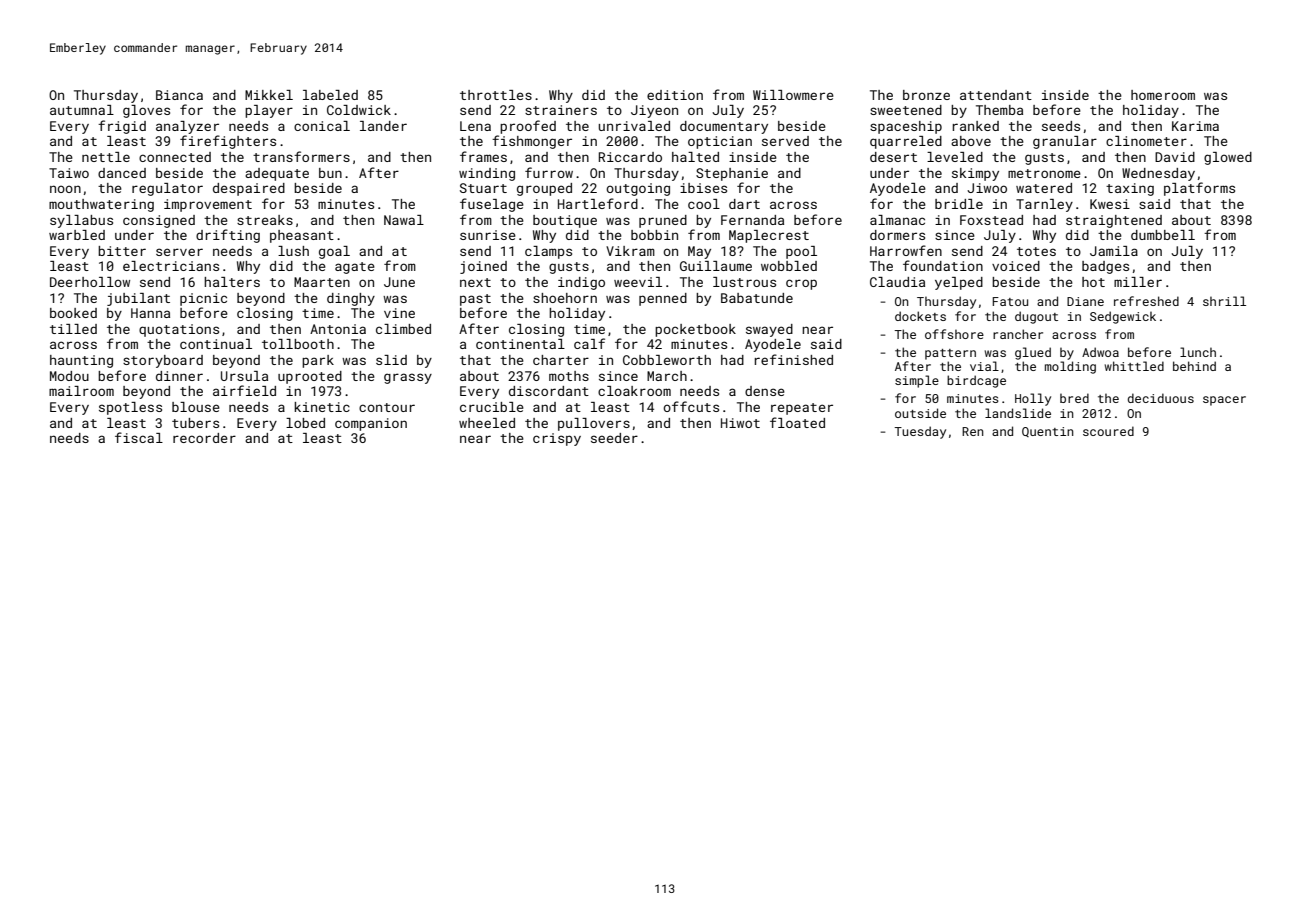  Describe the element at coordinates (996, 95) in the image. I see `attendant` at that location.
